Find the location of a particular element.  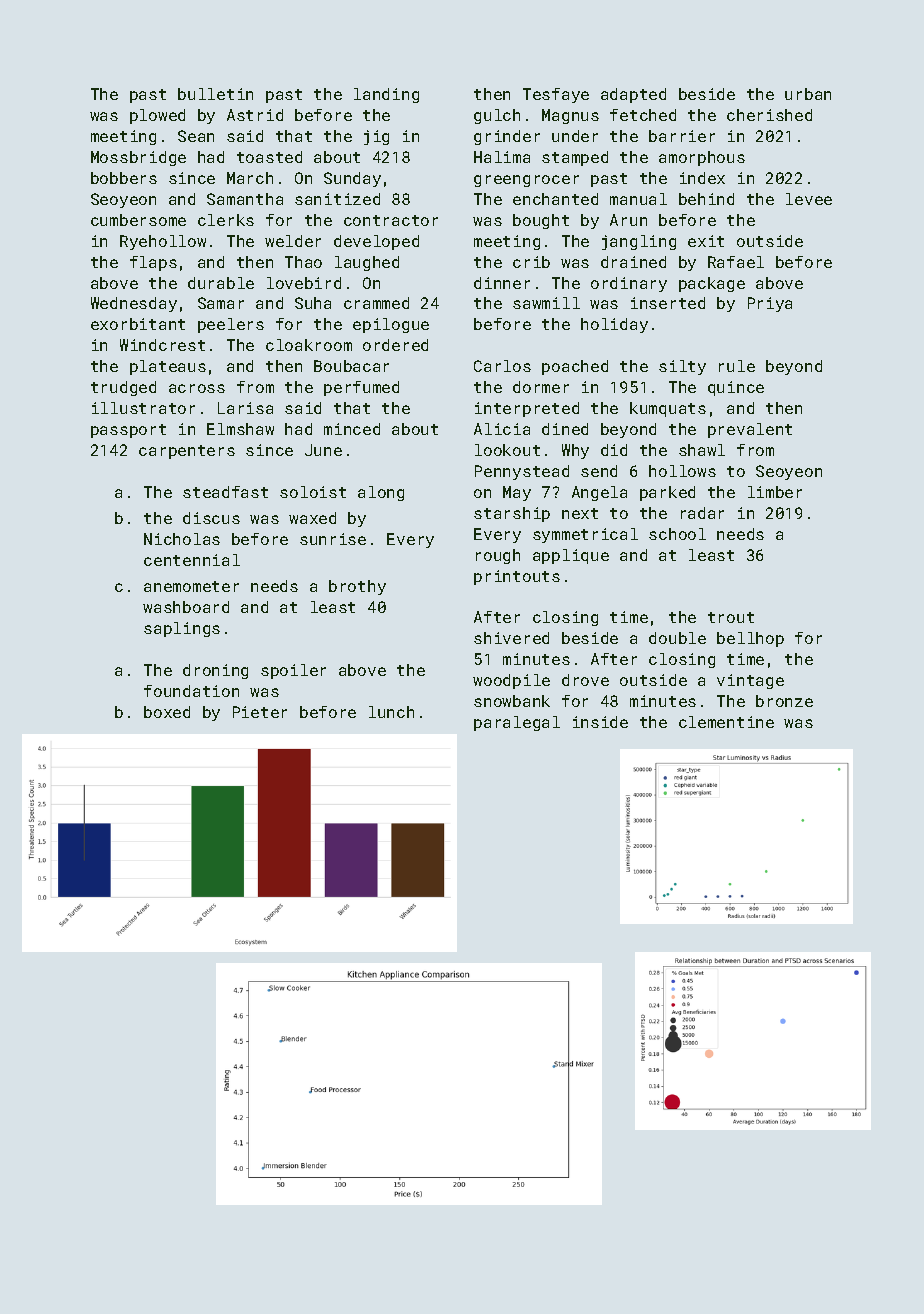

lunch is located at coordinates (391, 712).
